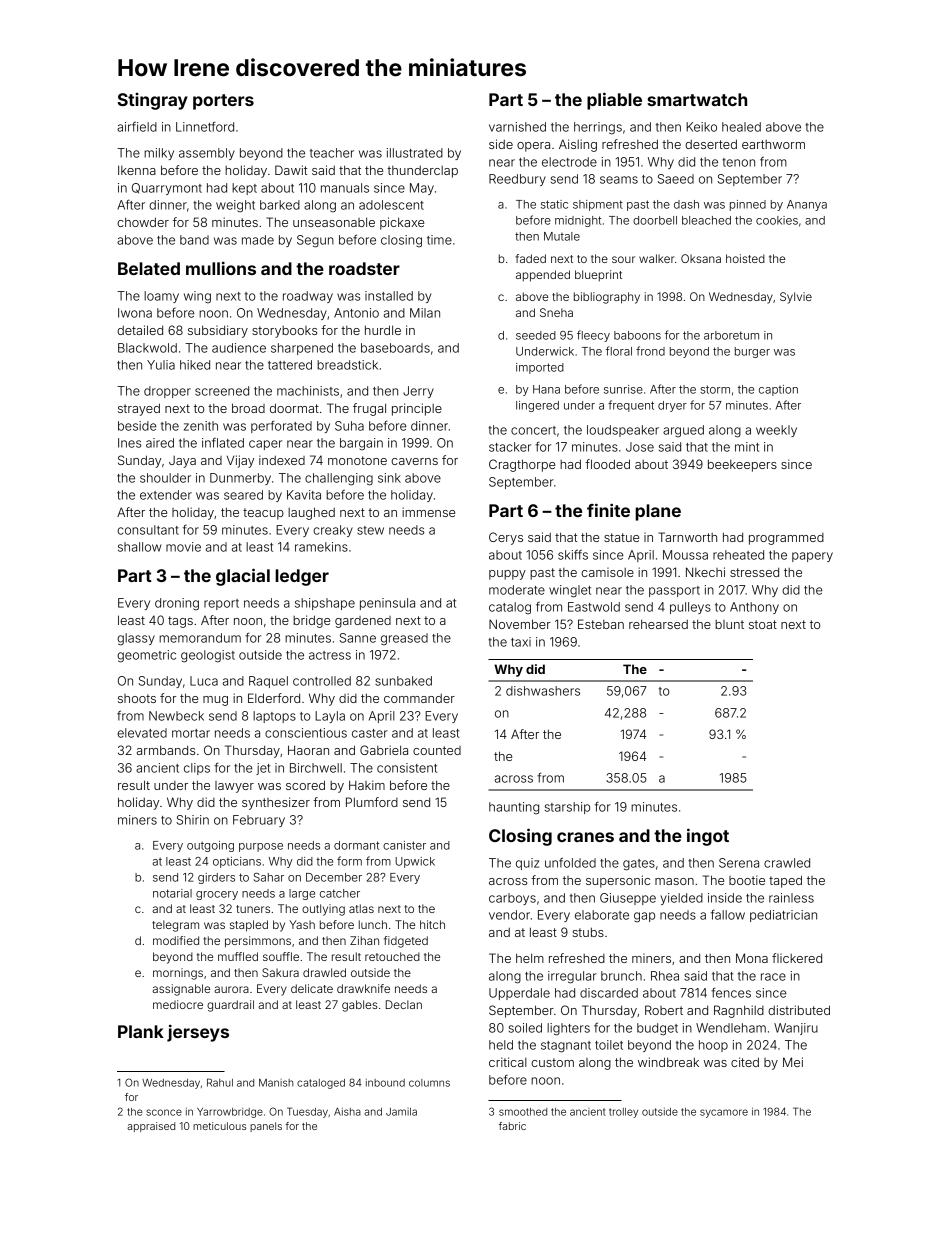  Describe the element at coordinates (153, 101) in the document. I see `Stingray` at that location.
